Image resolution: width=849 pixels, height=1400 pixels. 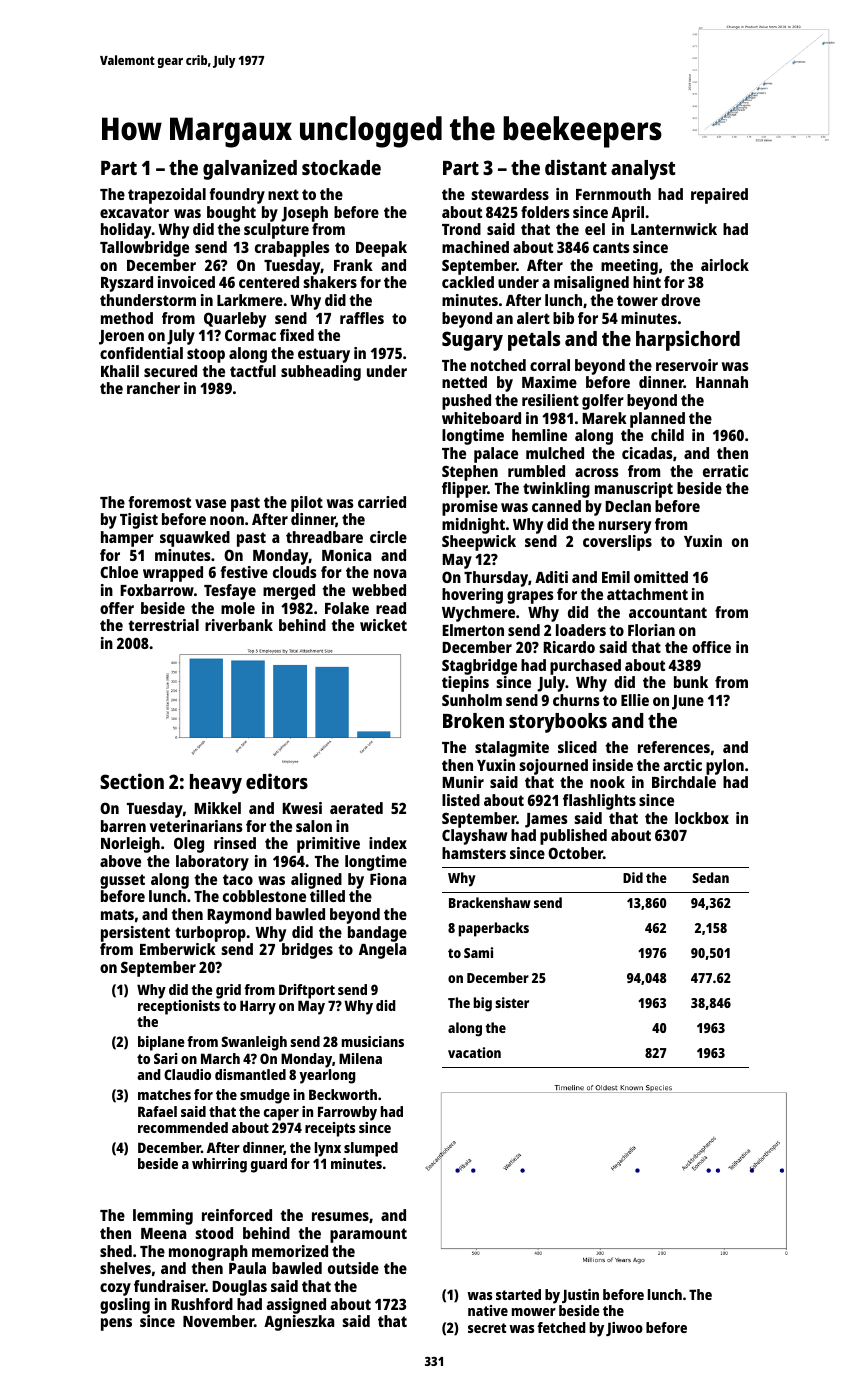 What do you see at coordinates (368, 1235) in the document?
I see `paramount` at bounding box center [368, 1235].
